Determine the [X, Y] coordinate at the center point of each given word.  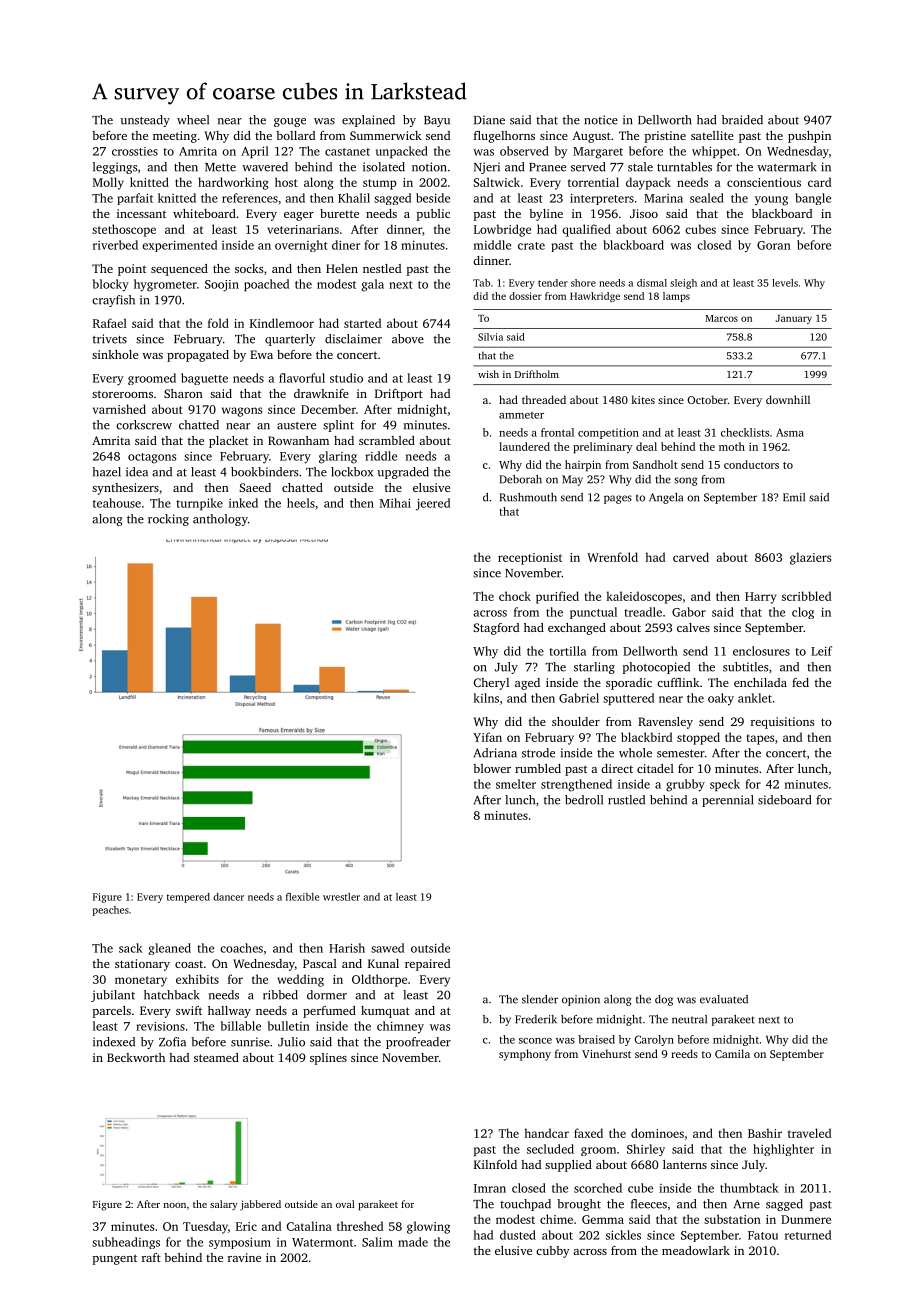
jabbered [260, 1205]
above [408, 339]
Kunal [383, 963]
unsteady [145, 121]
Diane [489, 120]
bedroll [584, 800]
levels [785, 283]
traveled [809, 1133]
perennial [727, 801]
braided [742, 120]
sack [131, 948]
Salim [377, 1242]
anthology [220, 520]
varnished [119, 409]
